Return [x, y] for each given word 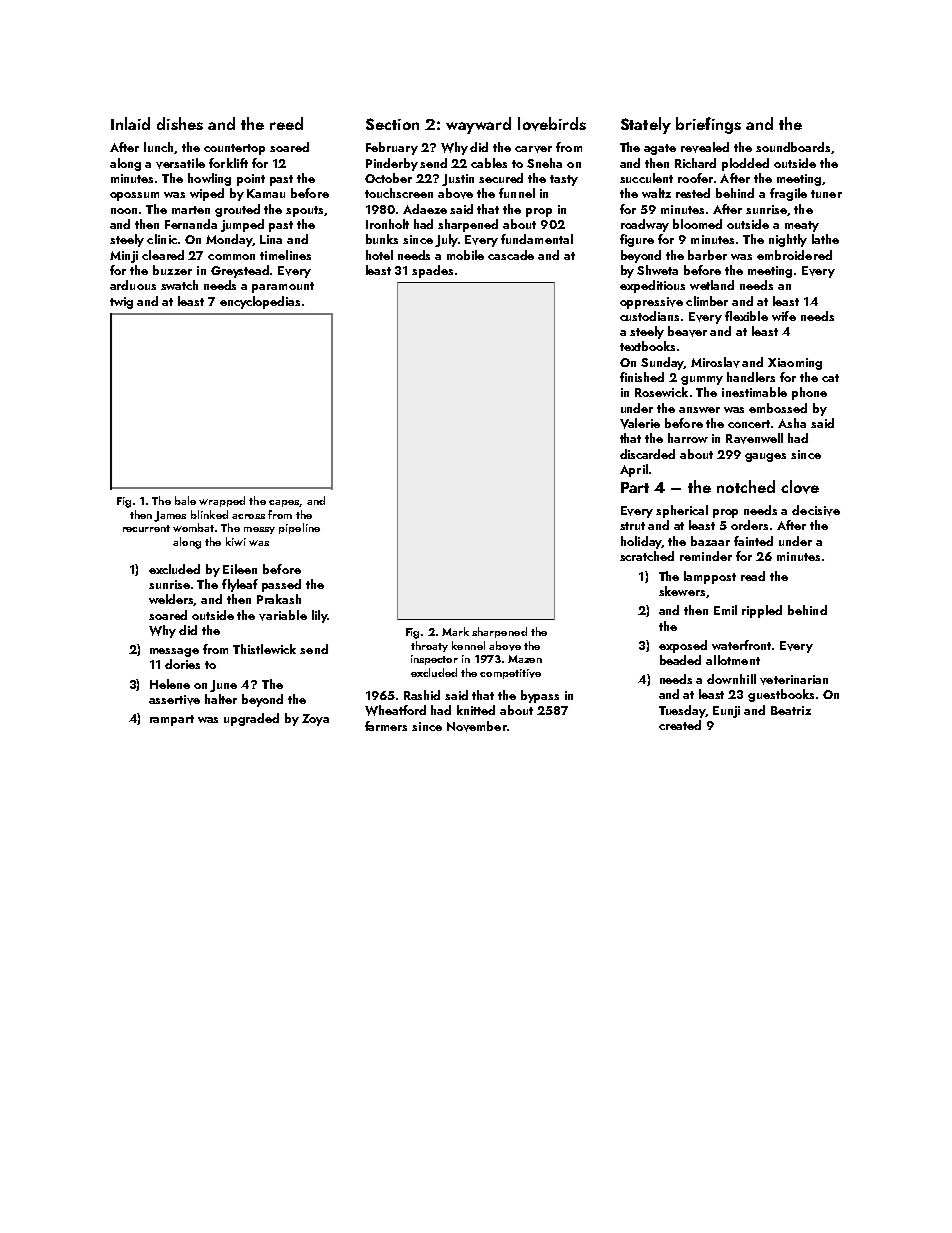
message [174, 652]
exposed [683, 646]
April [634, 470]
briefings [708, 125]
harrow [688, 438]
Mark [455, 631]
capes [284, 503]
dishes [180, 123]
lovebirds [552, 124]
